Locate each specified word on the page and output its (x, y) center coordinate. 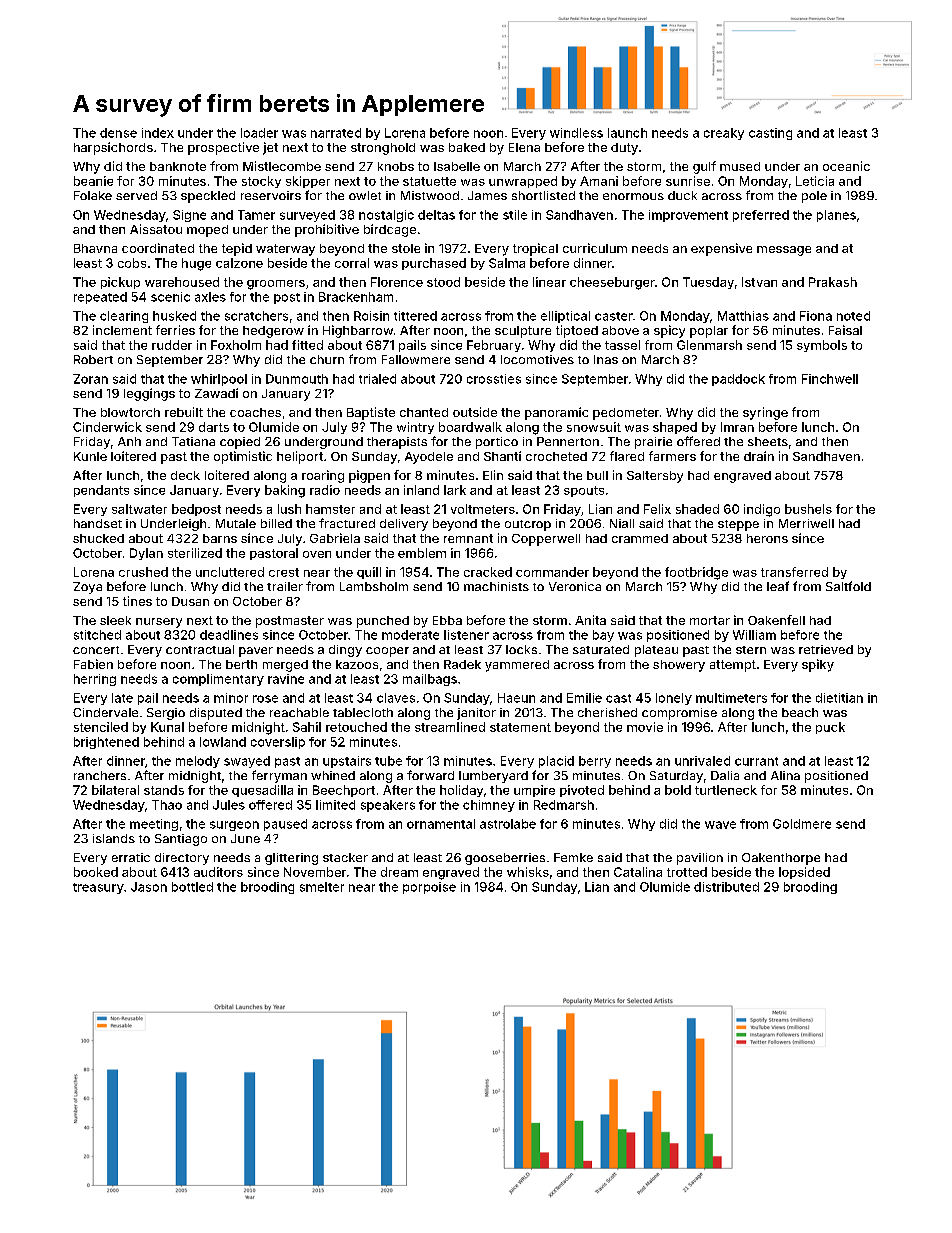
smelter (322, 887)
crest (284, 572)
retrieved (826, 649)
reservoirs (271, 195)
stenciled (101, 727)
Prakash (833, 282)
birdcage (390, 230)
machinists (496, 586)
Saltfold (848, 586)
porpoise (429, 888)
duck (682, 195)
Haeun (516, 698)
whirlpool (219, 380)
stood (443, 282)
